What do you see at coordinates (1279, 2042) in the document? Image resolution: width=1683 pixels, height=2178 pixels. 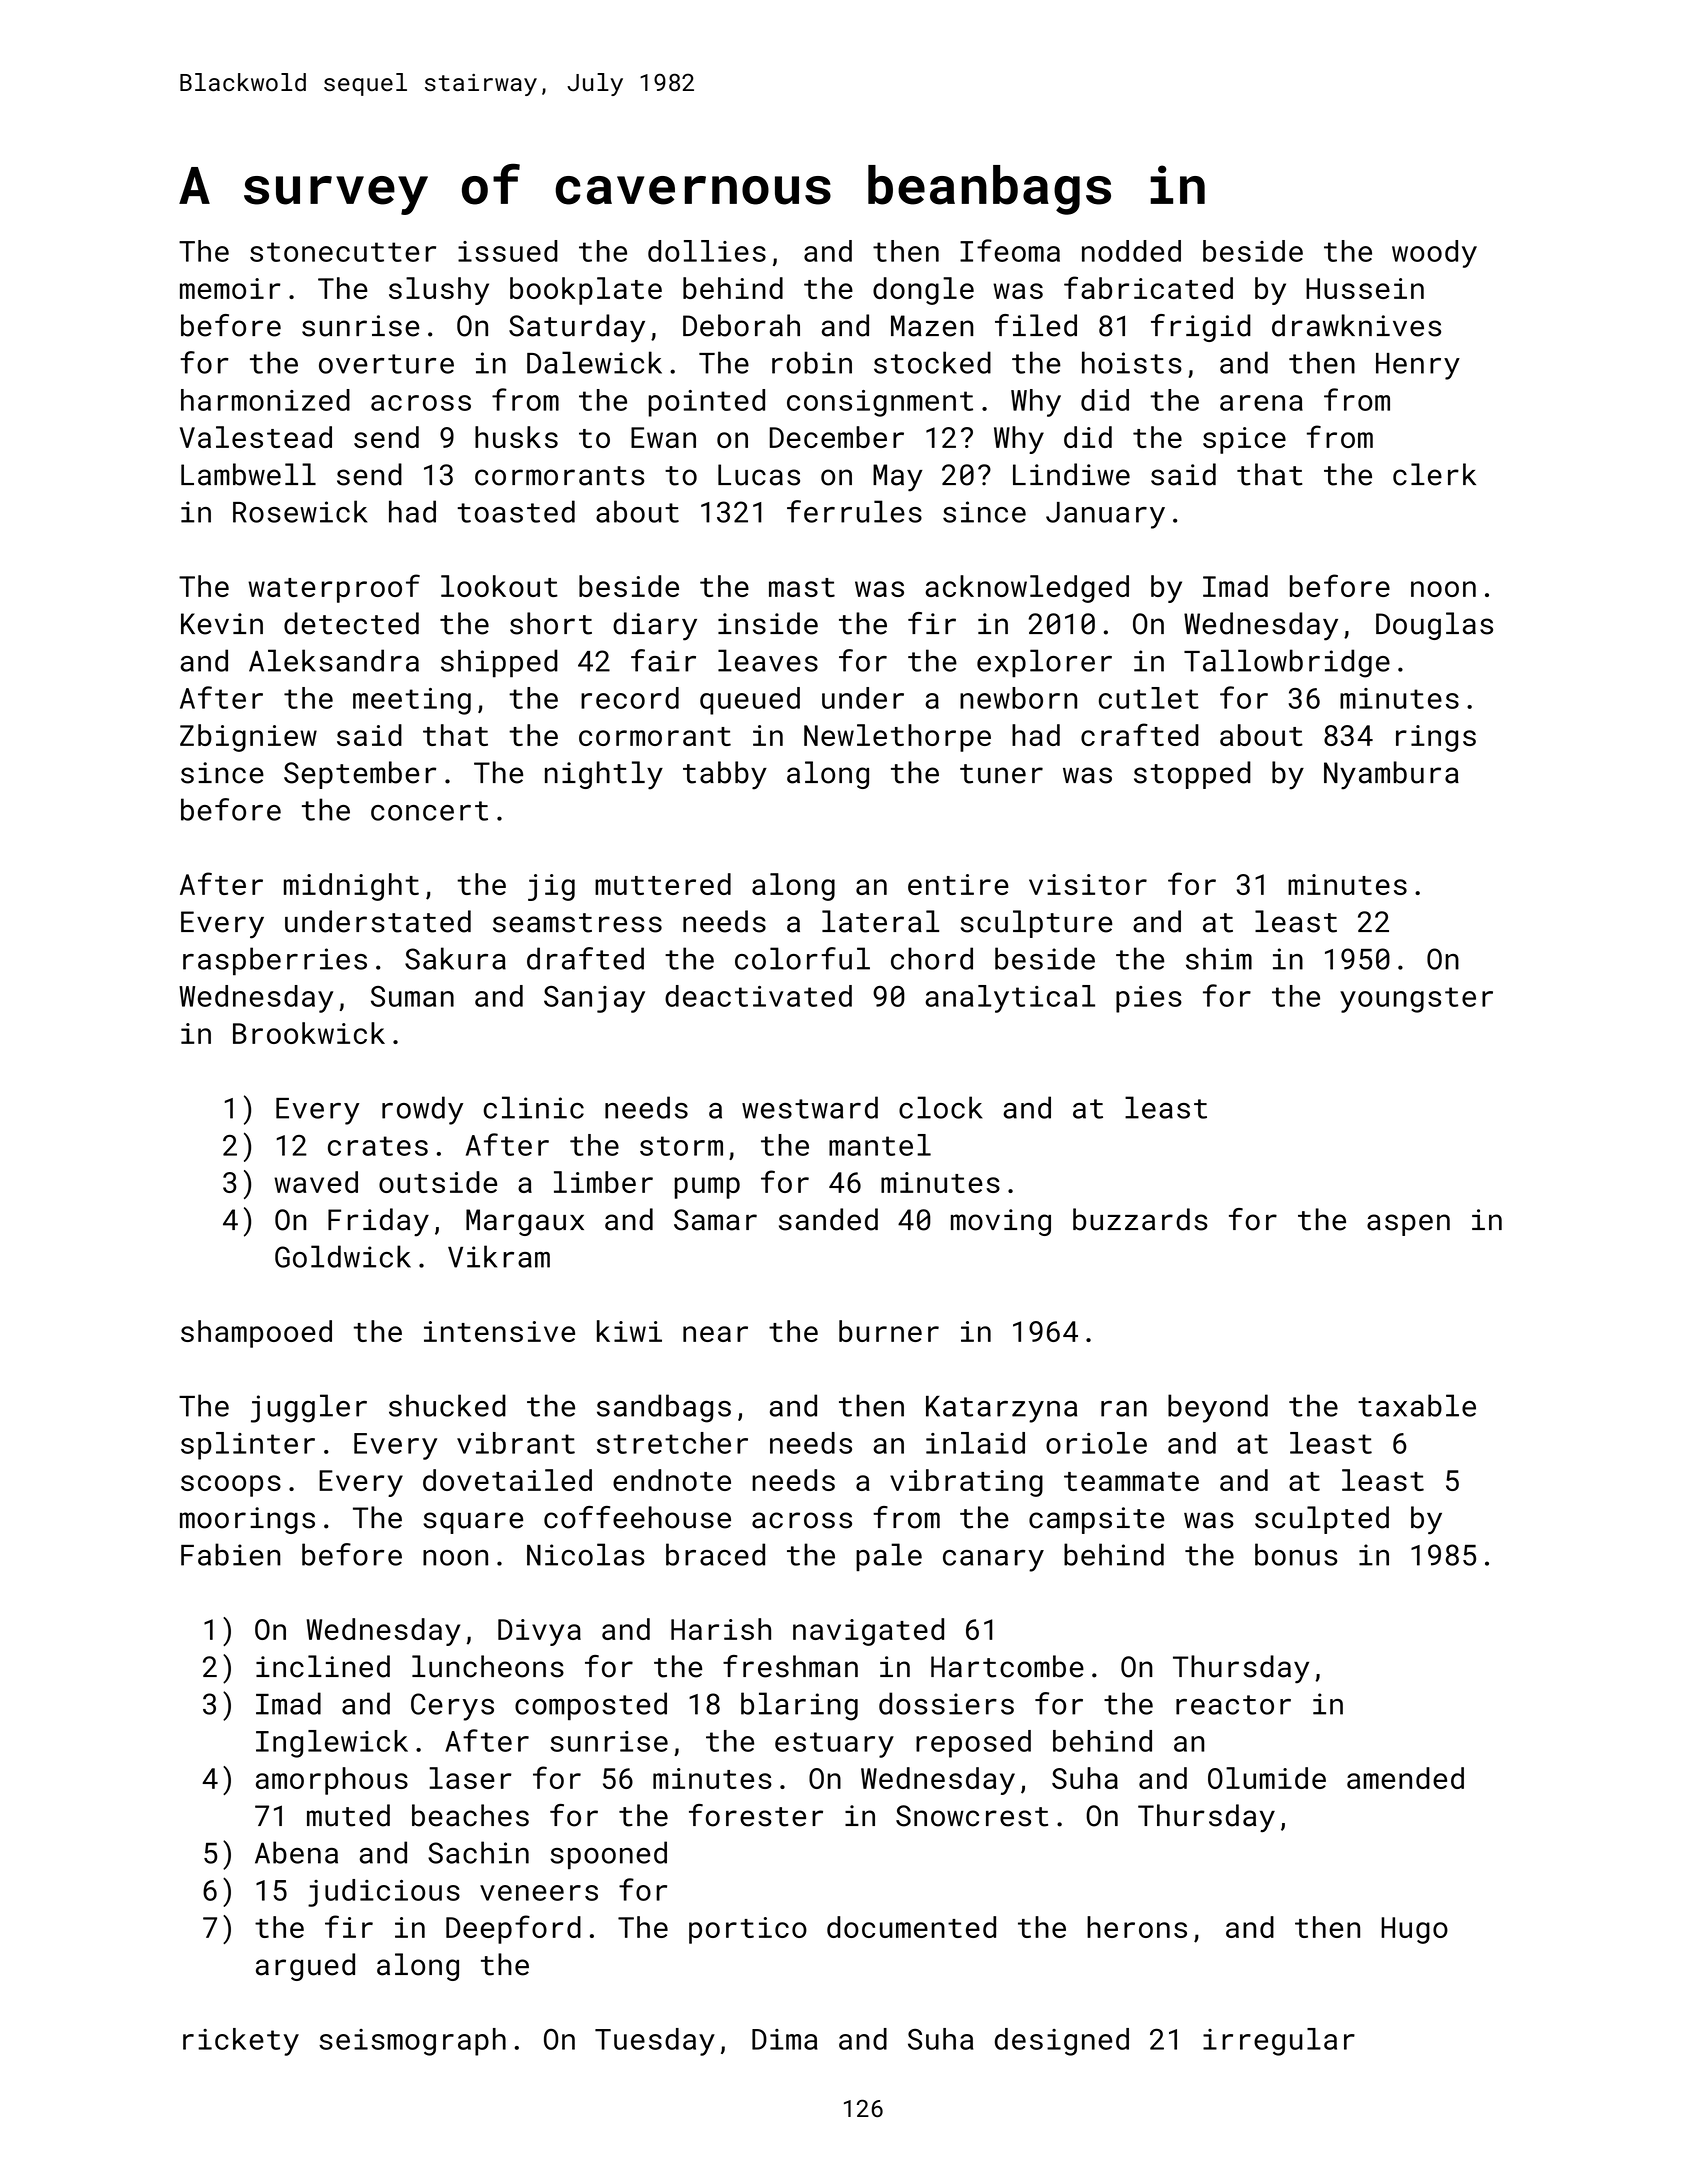 I see `irregular` at bounding box center [1279, 2042].
